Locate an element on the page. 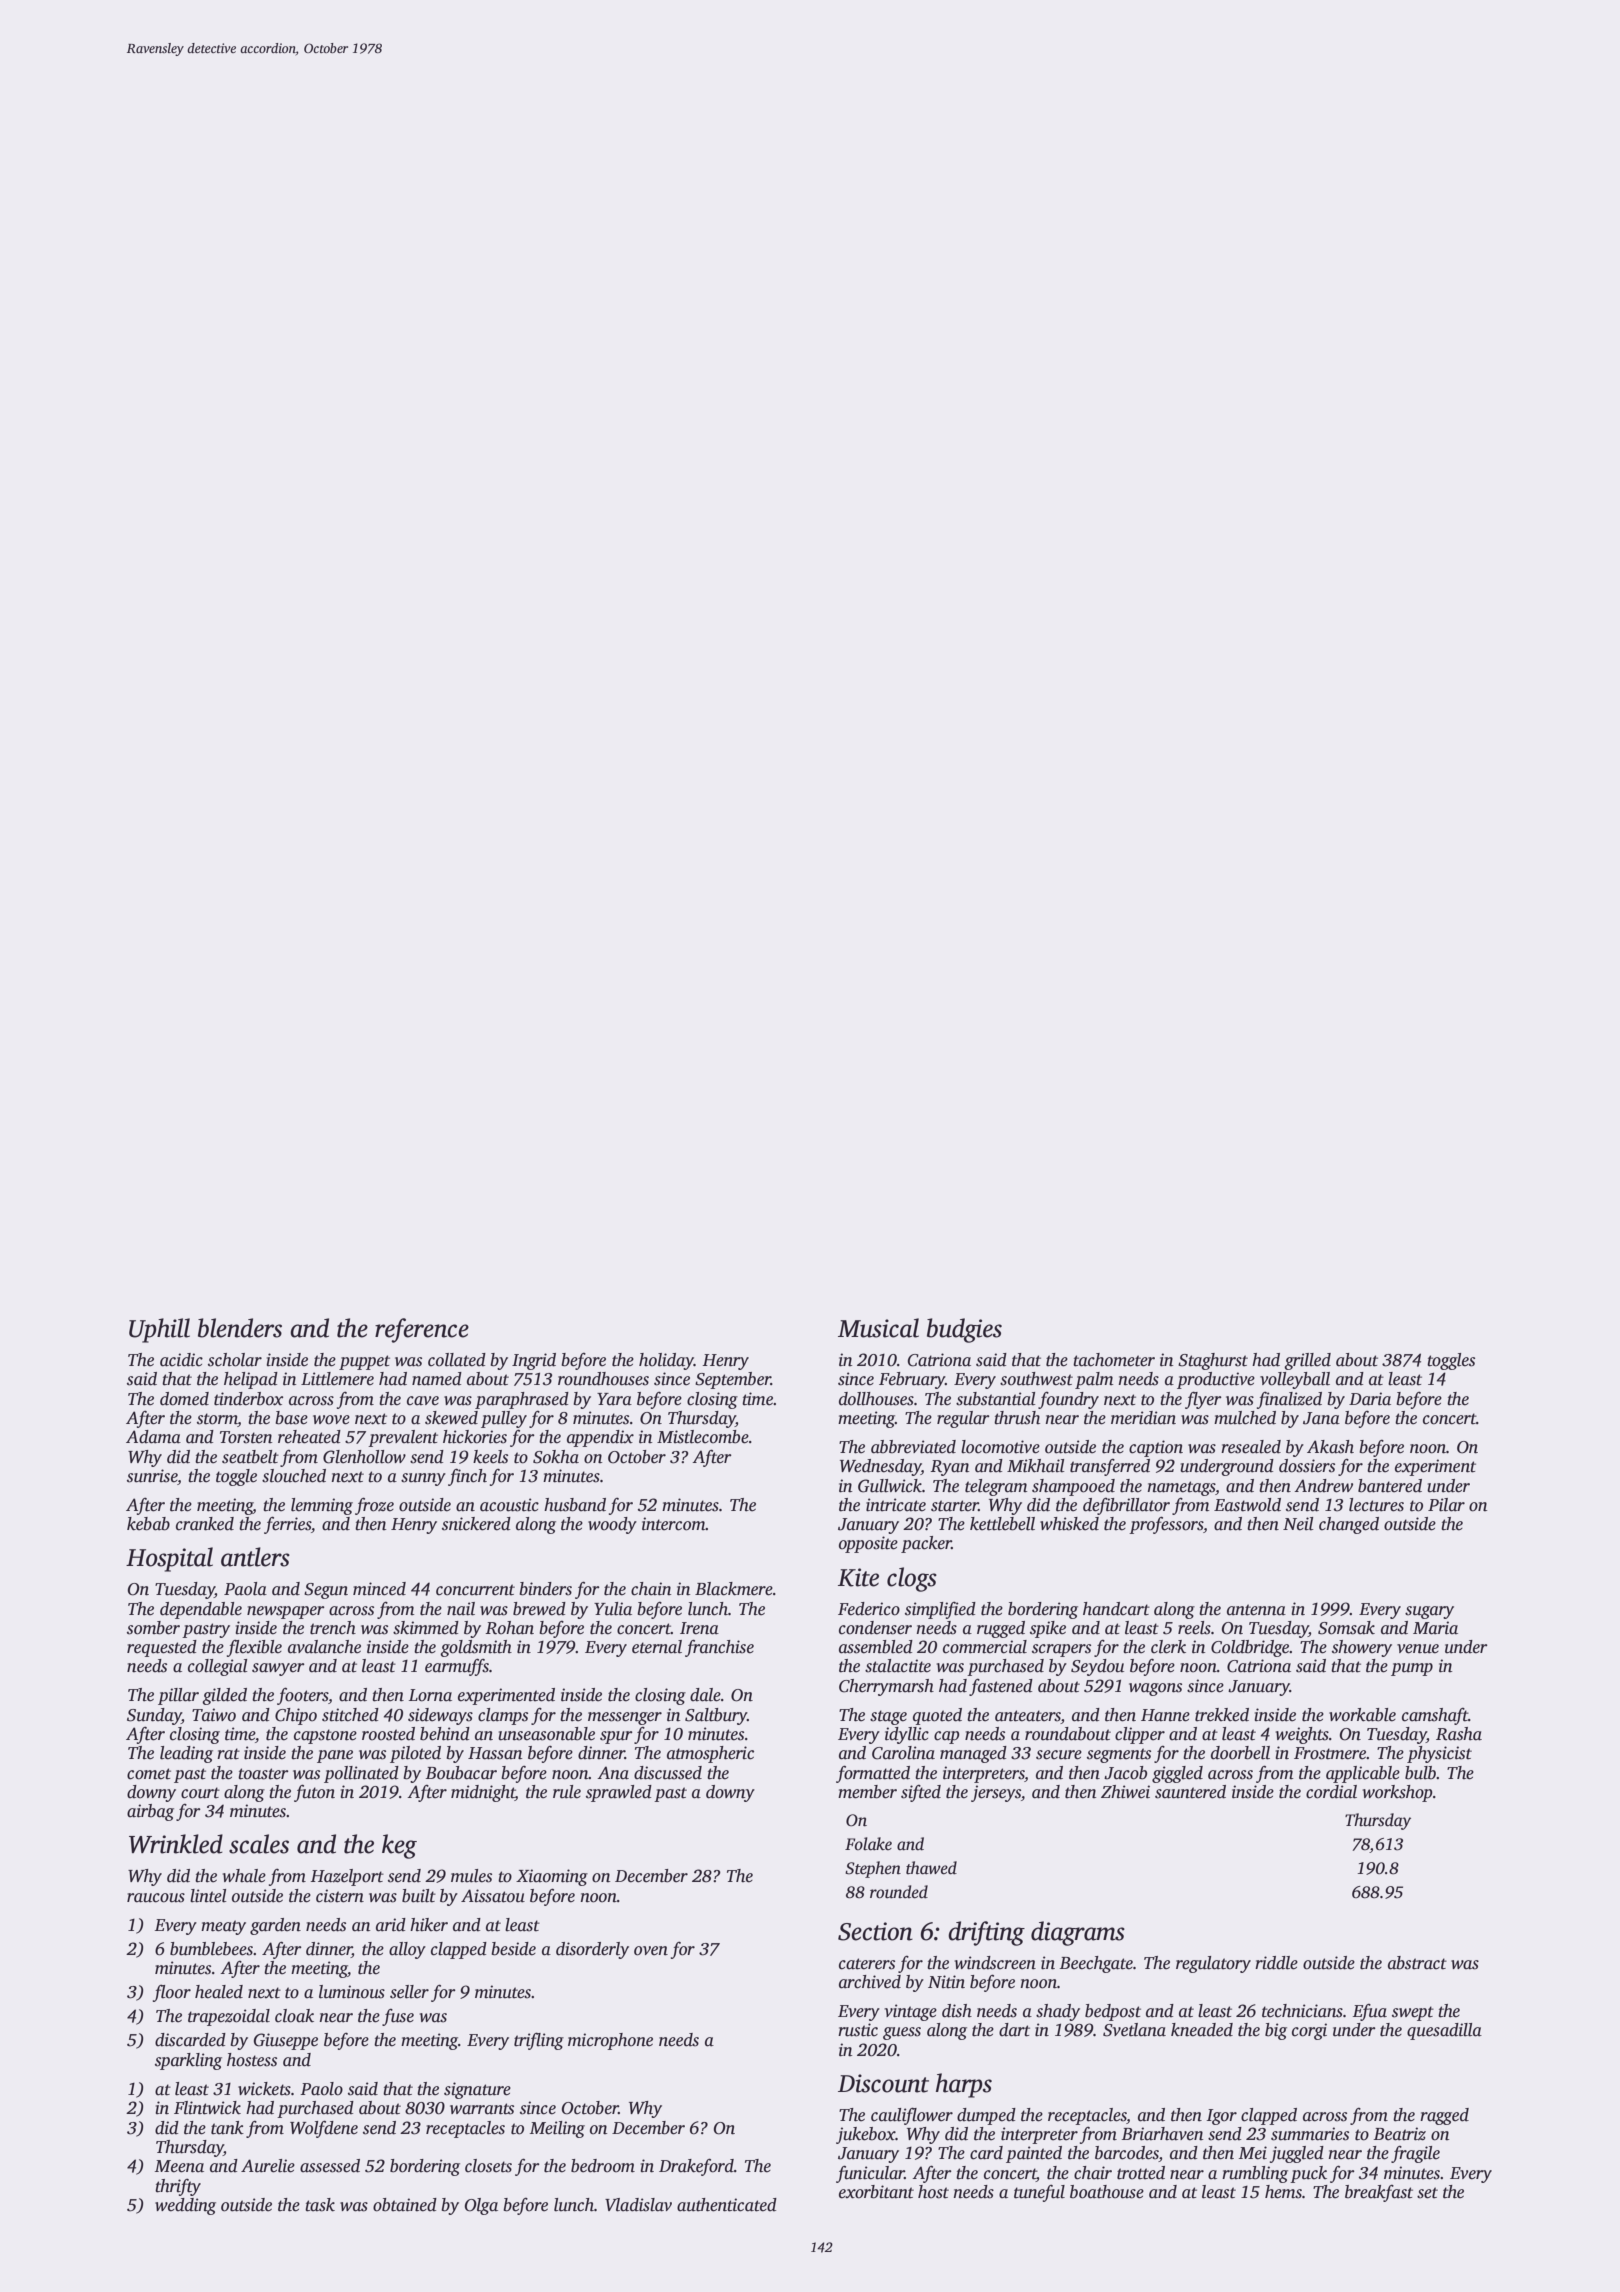 Image resolution: width=1620 pixels, height=2292 pixels. healed is located at coordinates (219, 1992).
